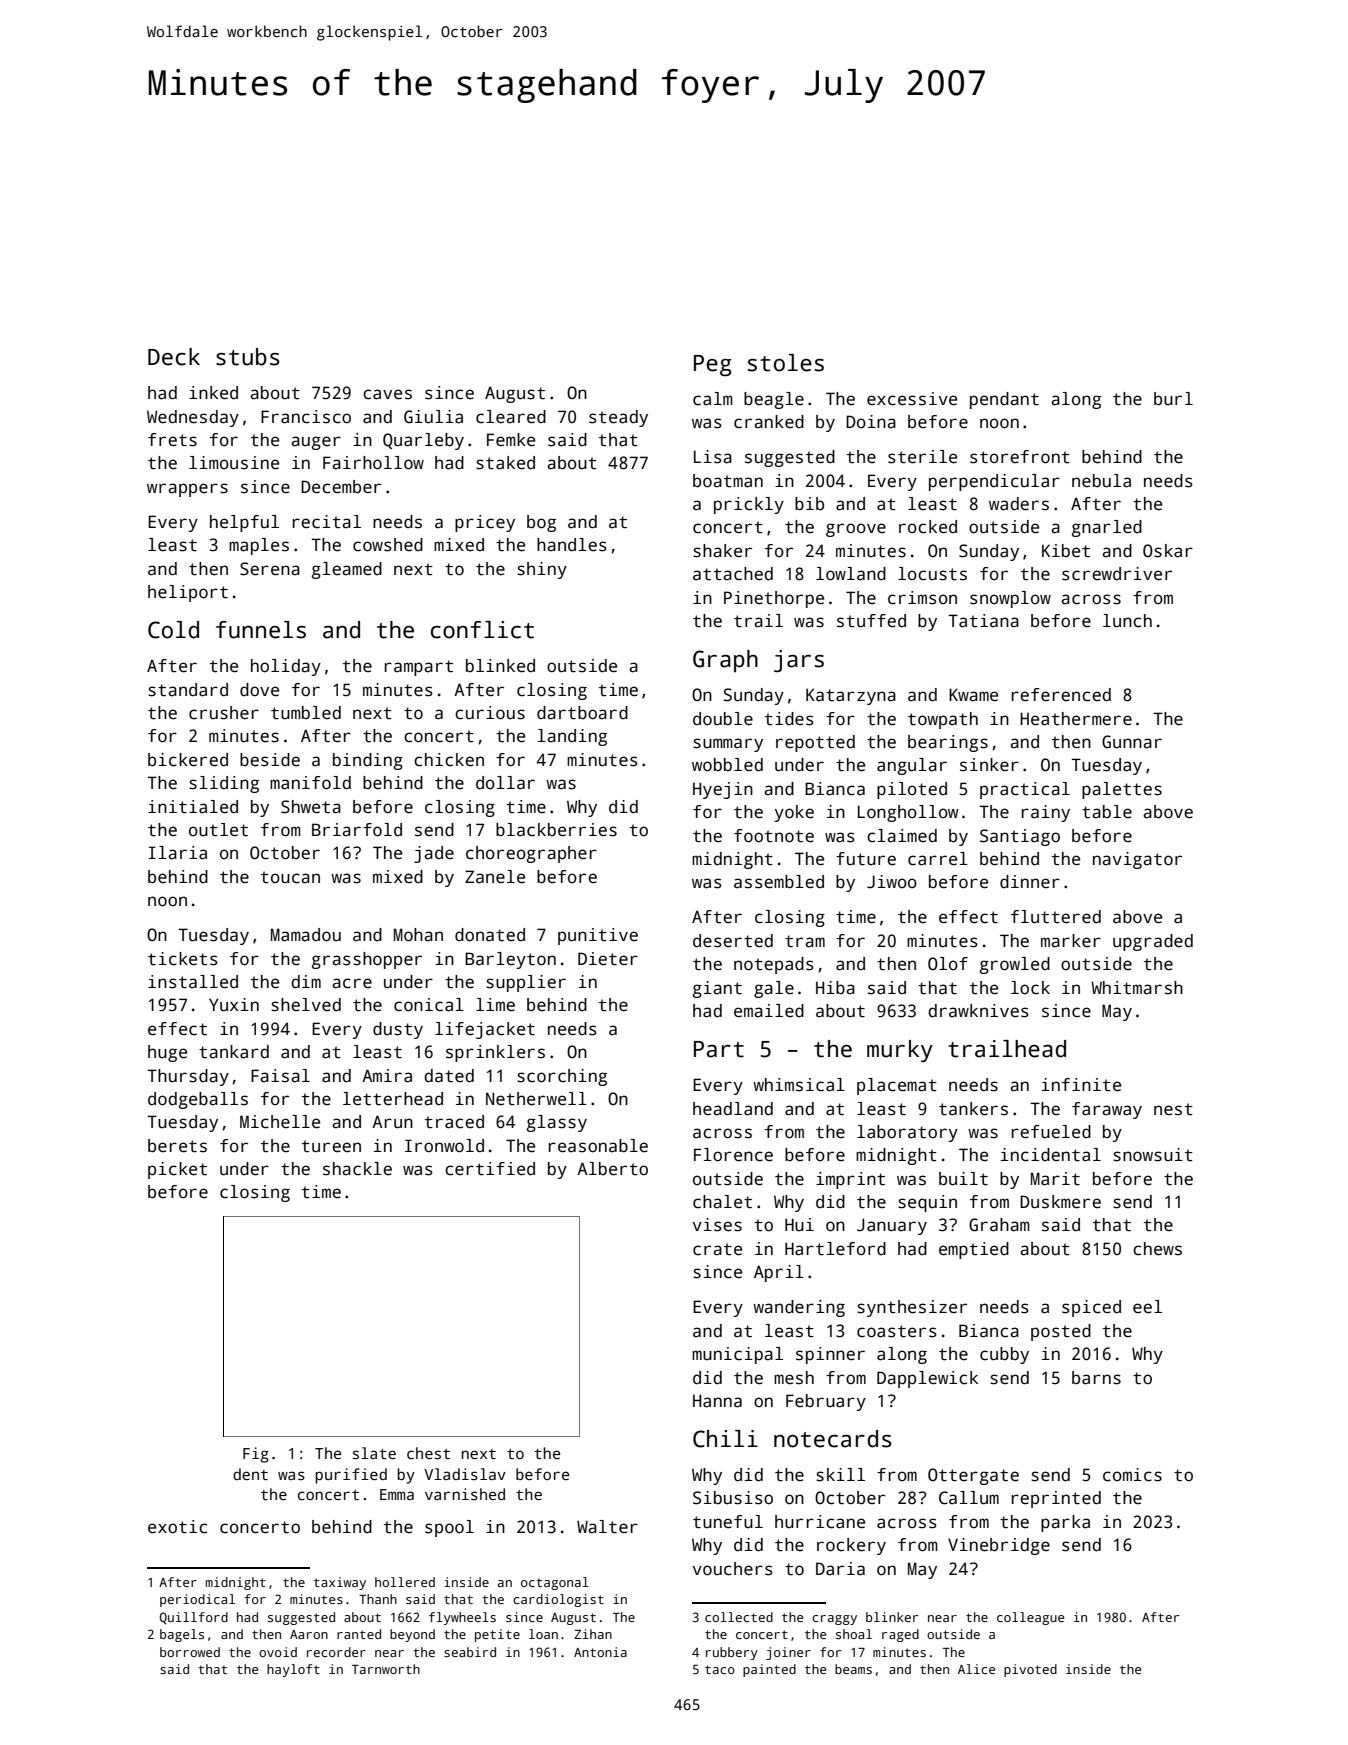  I want to click on tureen, so click(331, 1146).
